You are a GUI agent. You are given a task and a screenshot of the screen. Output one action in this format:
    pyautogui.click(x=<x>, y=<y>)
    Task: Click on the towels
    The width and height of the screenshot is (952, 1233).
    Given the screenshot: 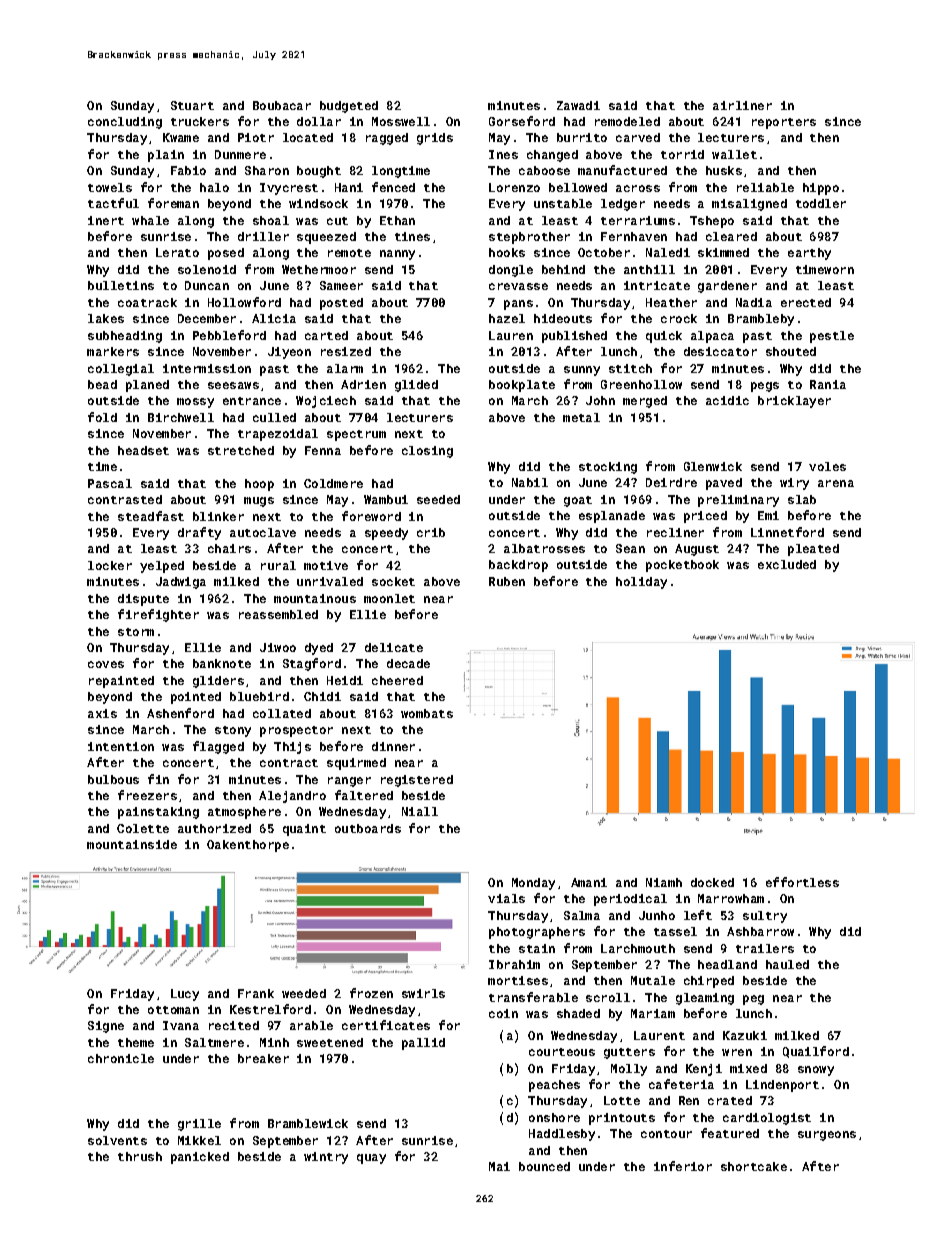 What is the action you would take?
    pyautogui.click(x=110, y=187)
